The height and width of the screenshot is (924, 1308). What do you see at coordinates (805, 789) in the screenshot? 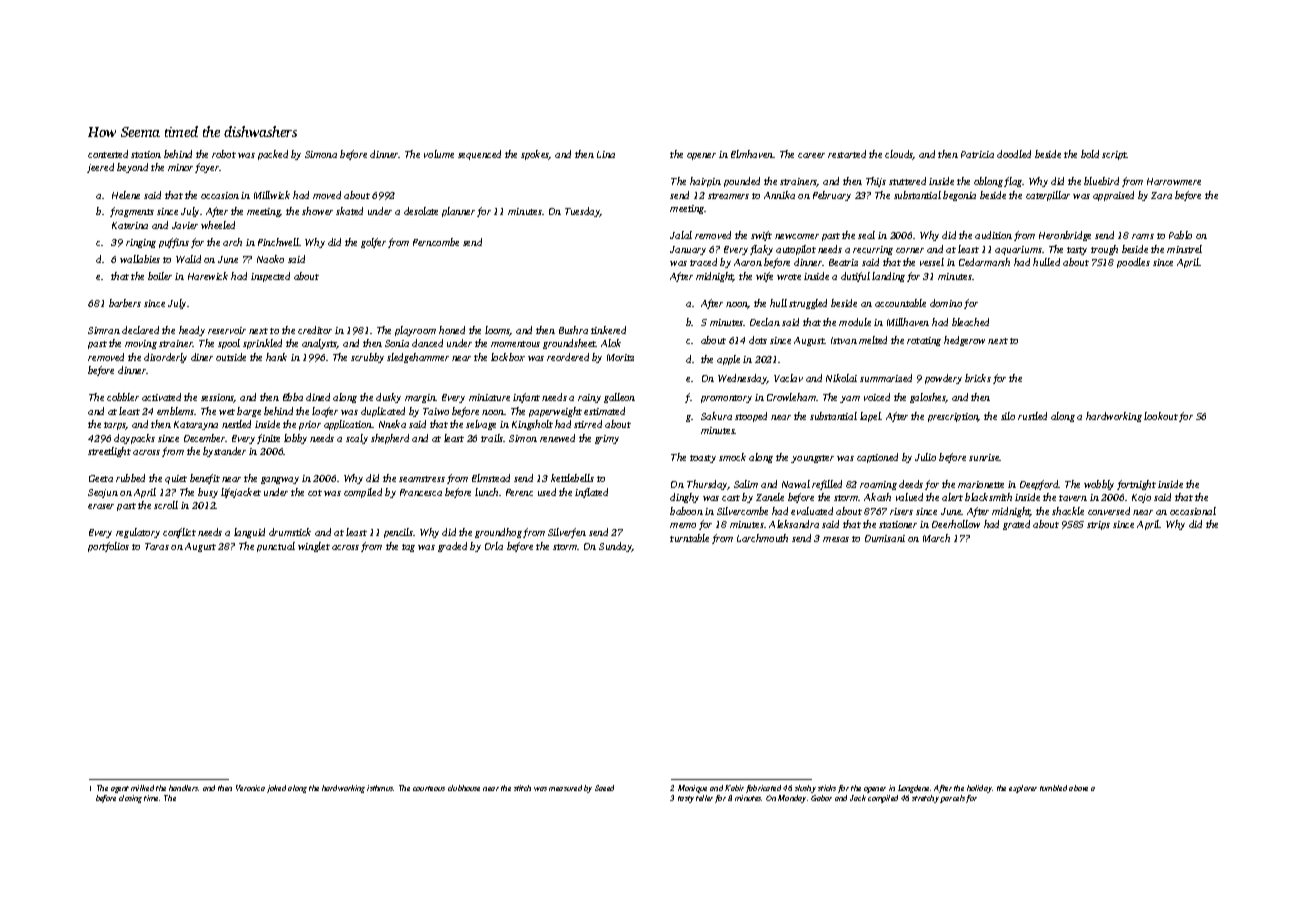
I see `slushy` at bounding box center [805, 789].
